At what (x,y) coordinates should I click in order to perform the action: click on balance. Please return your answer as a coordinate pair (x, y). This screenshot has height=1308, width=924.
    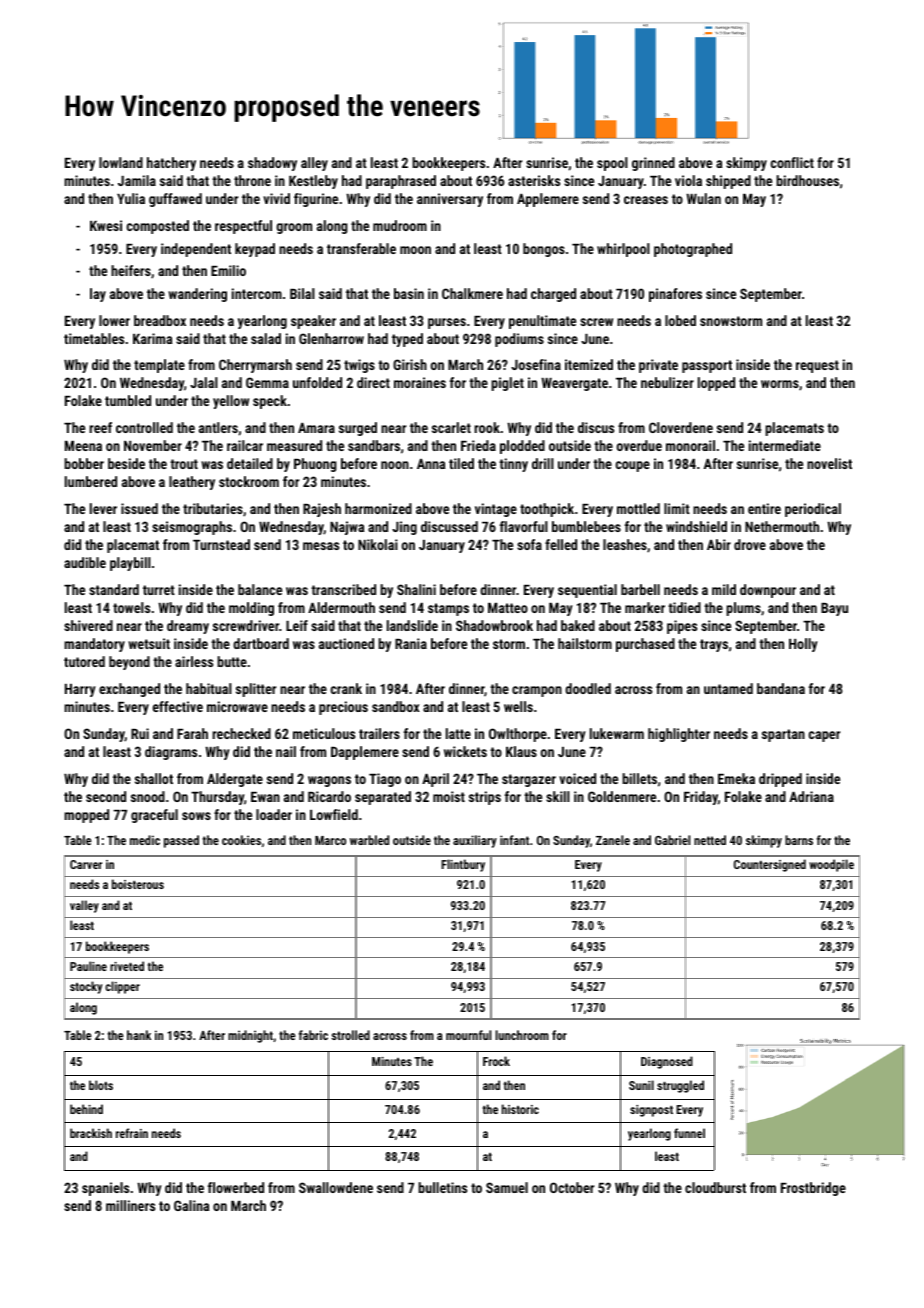
    Looking at the image, I should click on (260, 589).
